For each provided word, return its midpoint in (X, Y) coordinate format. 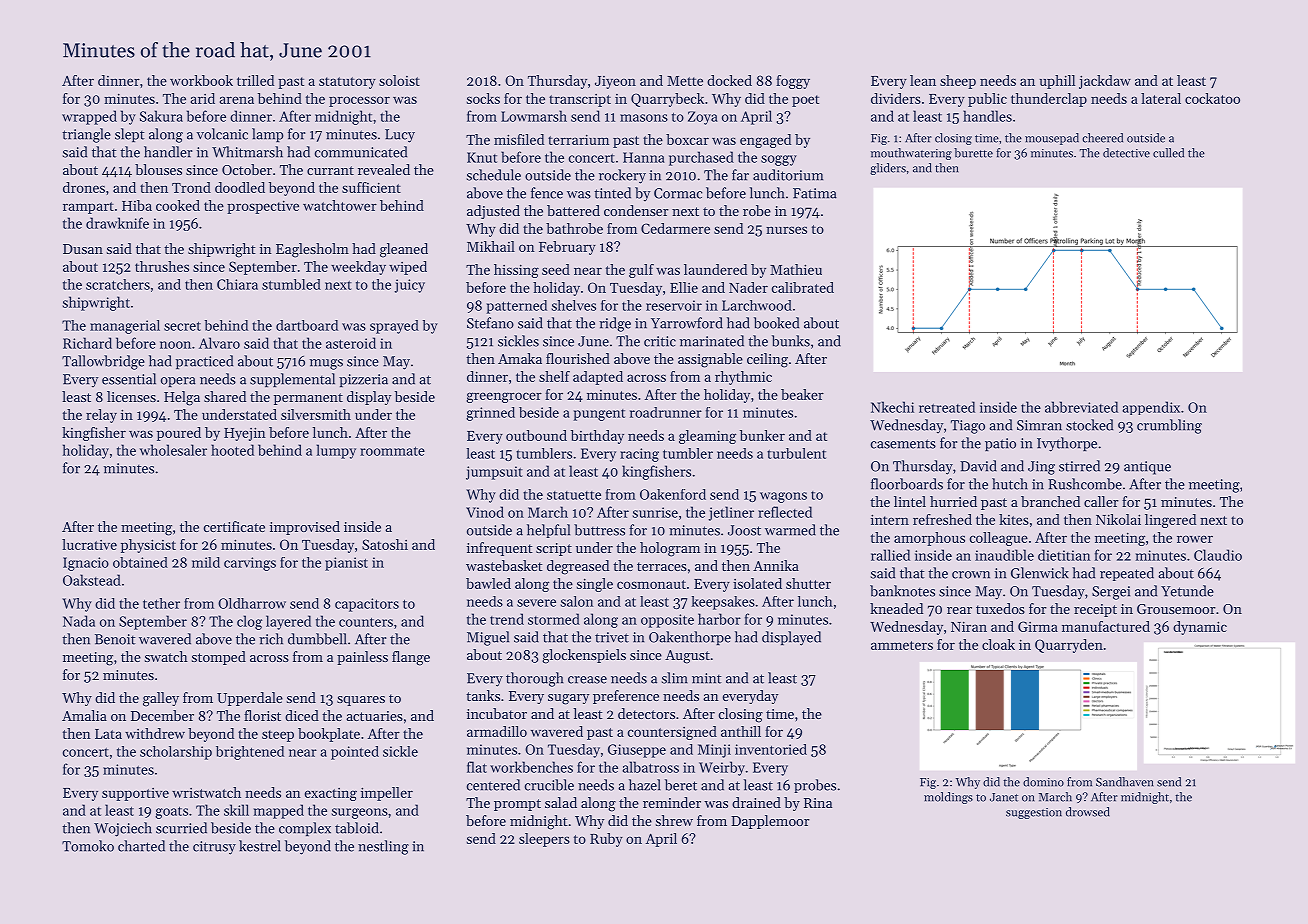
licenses (131, 396)
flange (411, 658)
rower (1195, 539)
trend (507, 619)
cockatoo (1212, 98)
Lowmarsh (534, 116)
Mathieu (796, 269)
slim (674, 678)
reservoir (674, 305)
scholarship (176, 753)
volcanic (222, 134)
